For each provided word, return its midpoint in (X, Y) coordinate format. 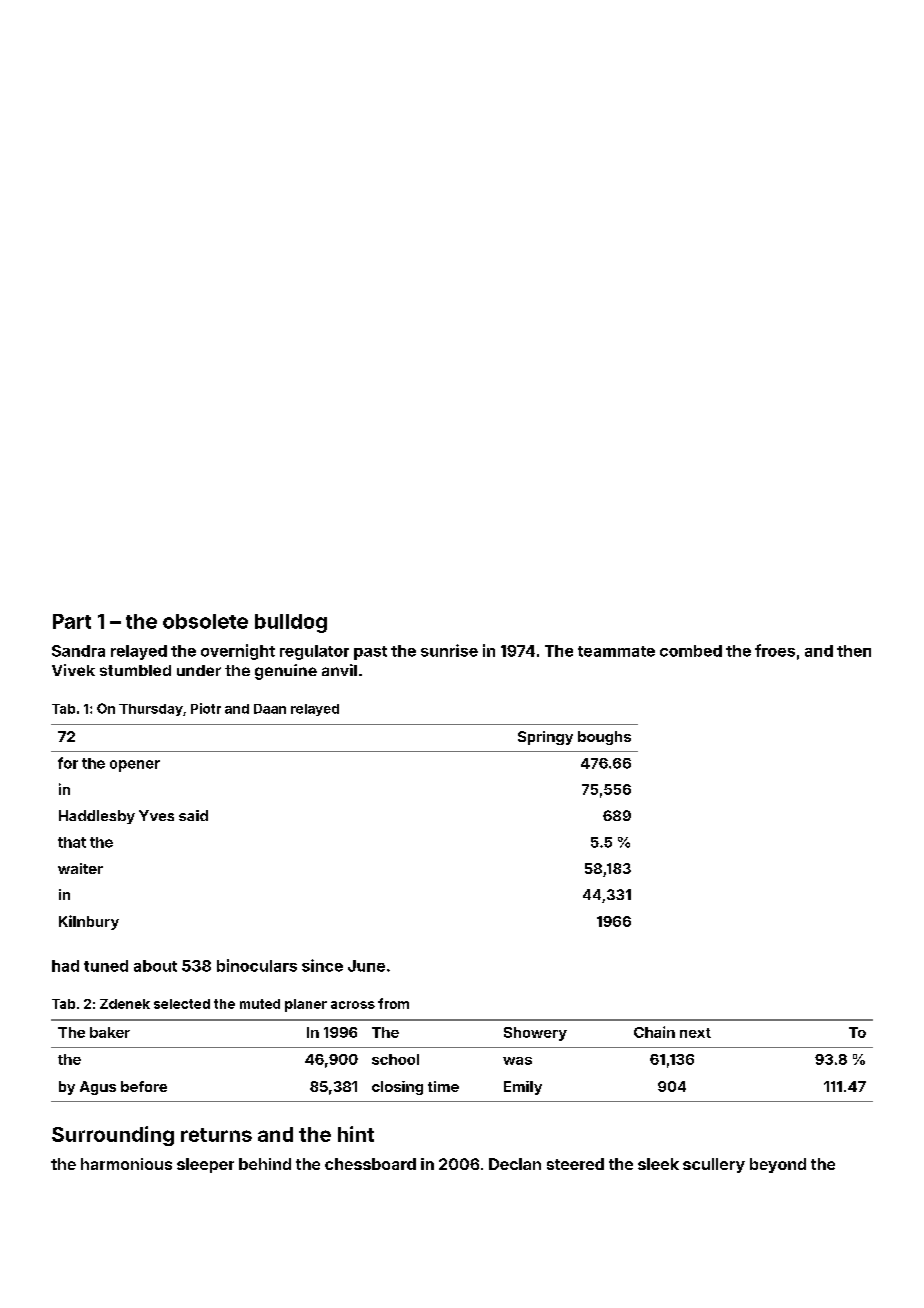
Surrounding (113, 1136)
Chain (654, 1032)
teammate (616, 651)
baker (110, 1032)
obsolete (205, 621)
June (366, 966)
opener (135, 766)
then (854, 651)
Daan (270, 709)
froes (775, 650)
